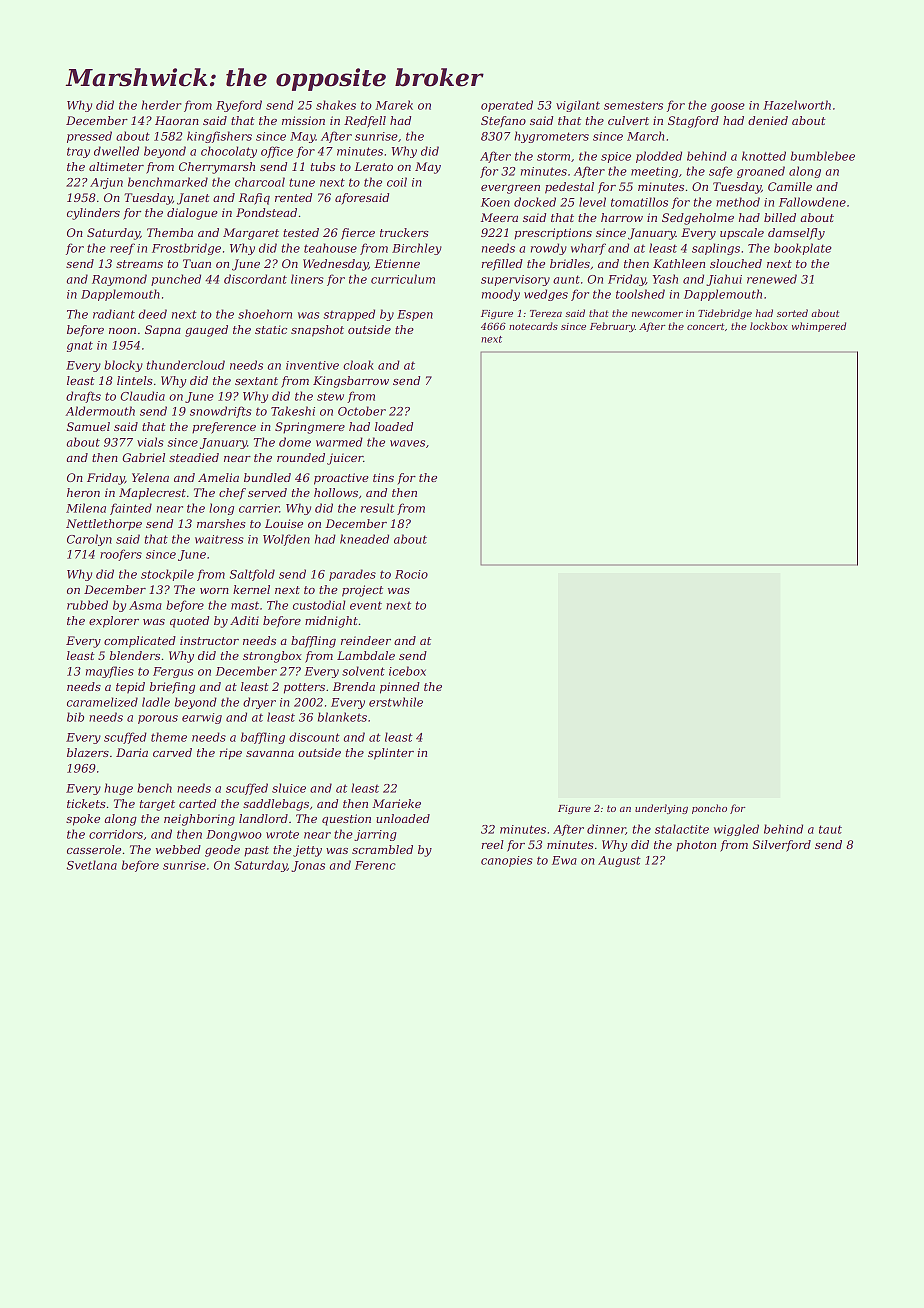  I want to click on tickets, so click(86, 803).
